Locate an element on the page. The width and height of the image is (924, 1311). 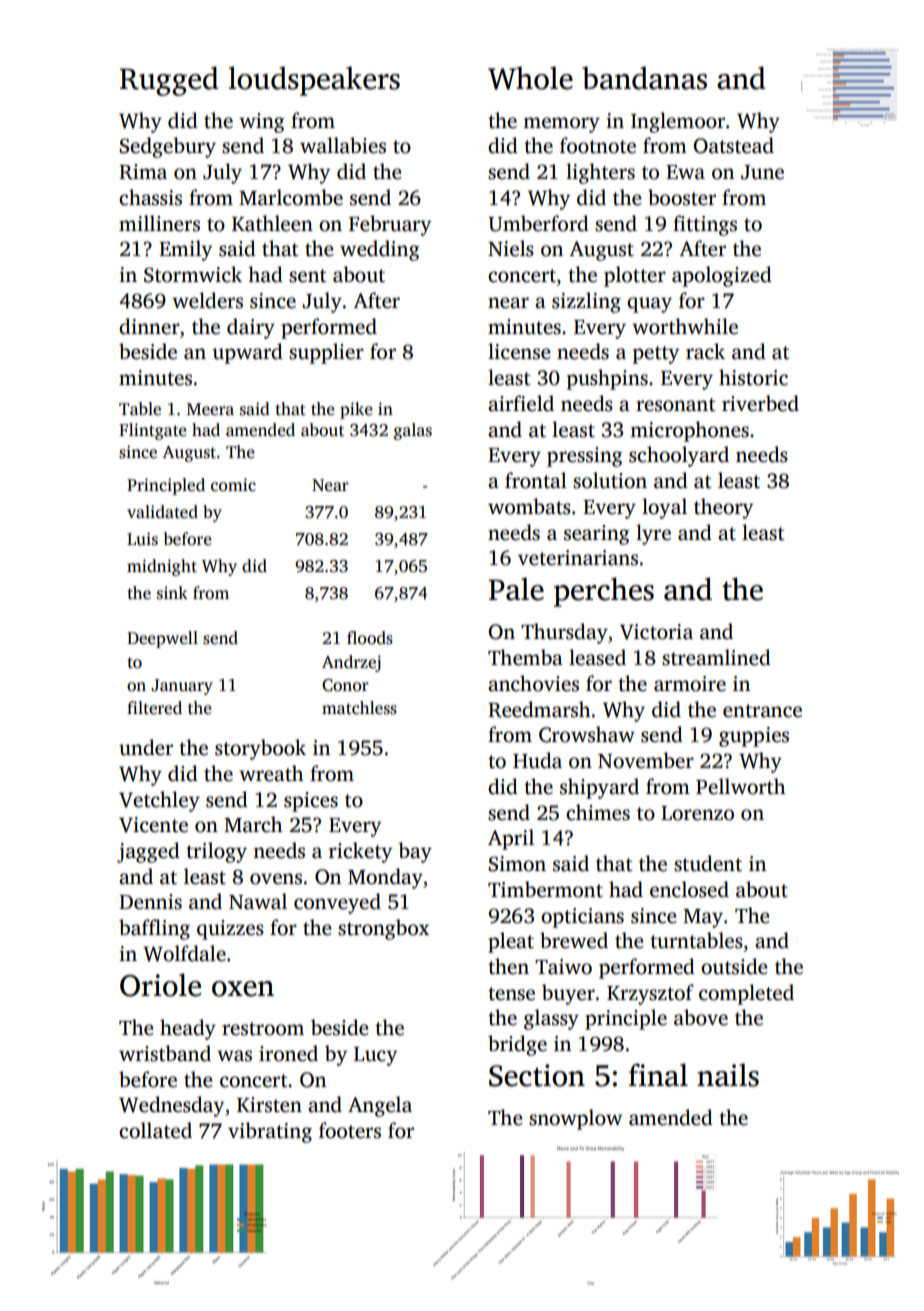
loudspeakers is located at coordinates (314, 81).
